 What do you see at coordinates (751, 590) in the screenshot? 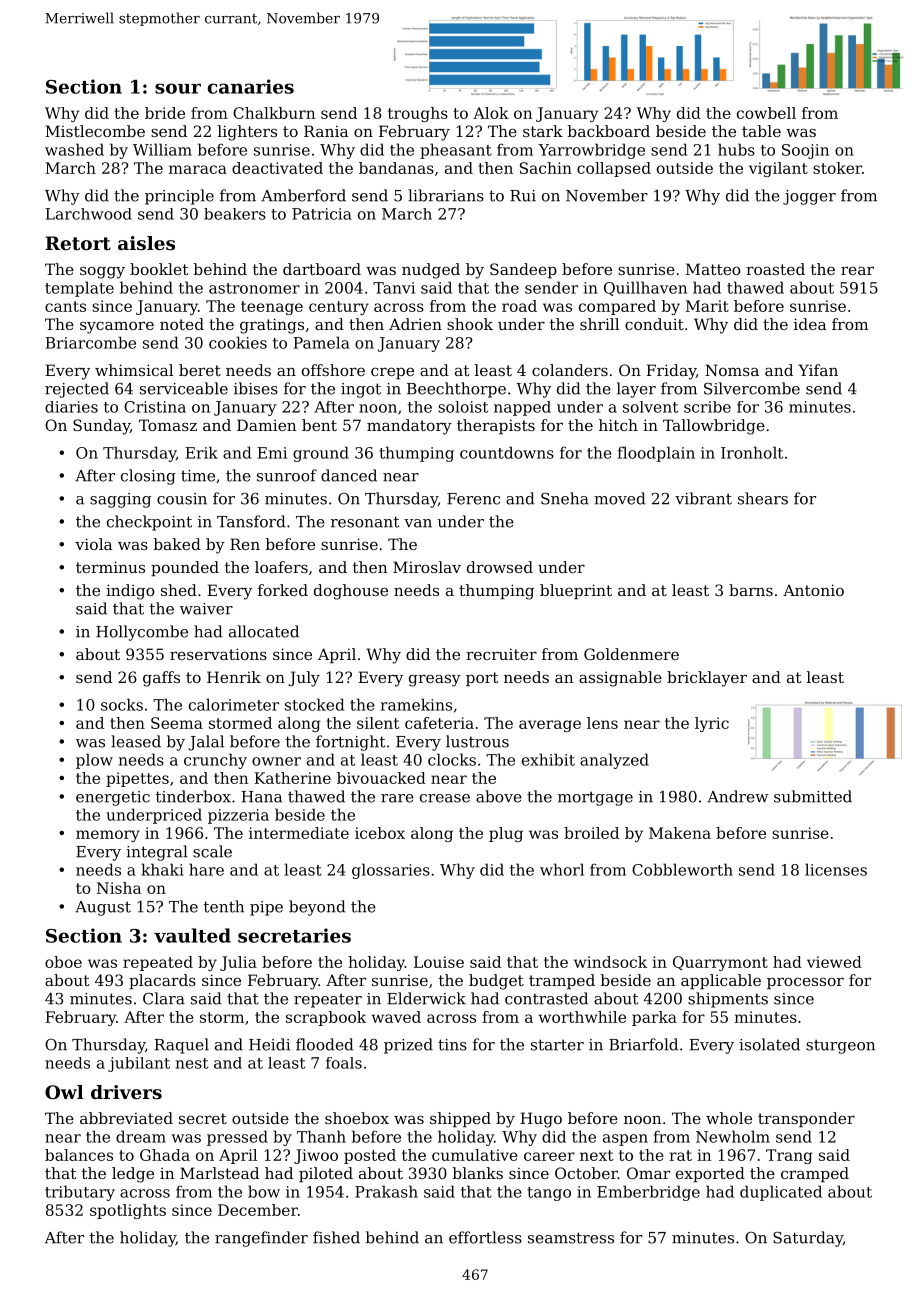
I see `barns` at bounding box center [751, 590].
